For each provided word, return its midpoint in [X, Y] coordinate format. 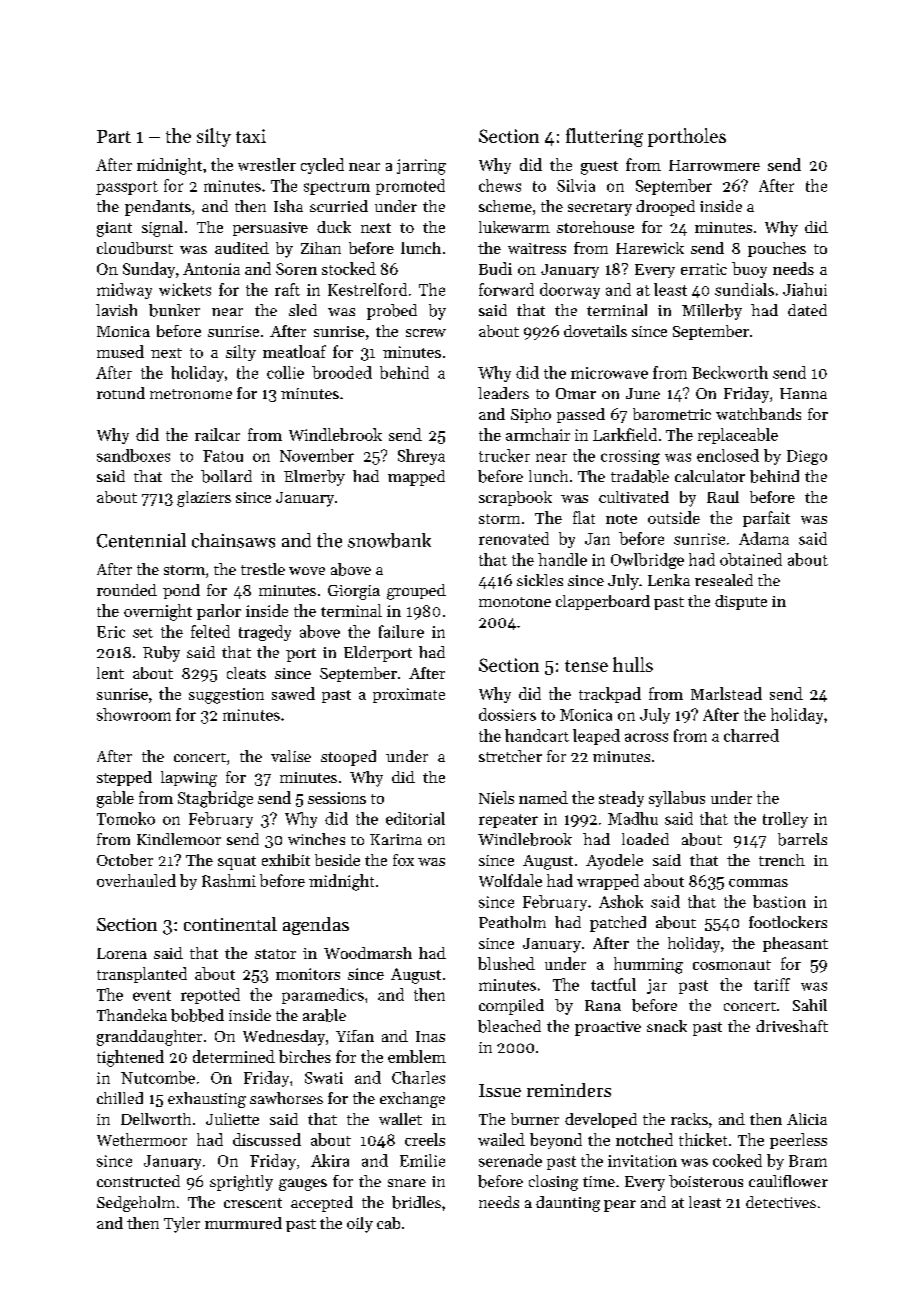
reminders [569, 1090]
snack [667, 1026]
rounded [127, 590]
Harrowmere [714, 165]
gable [115, 799]
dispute [741, 602]
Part [114, 136]
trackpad [610, 695]
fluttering [604, 137]
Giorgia [354, 592]
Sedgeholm [136, 1204]
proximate [409, 695]
